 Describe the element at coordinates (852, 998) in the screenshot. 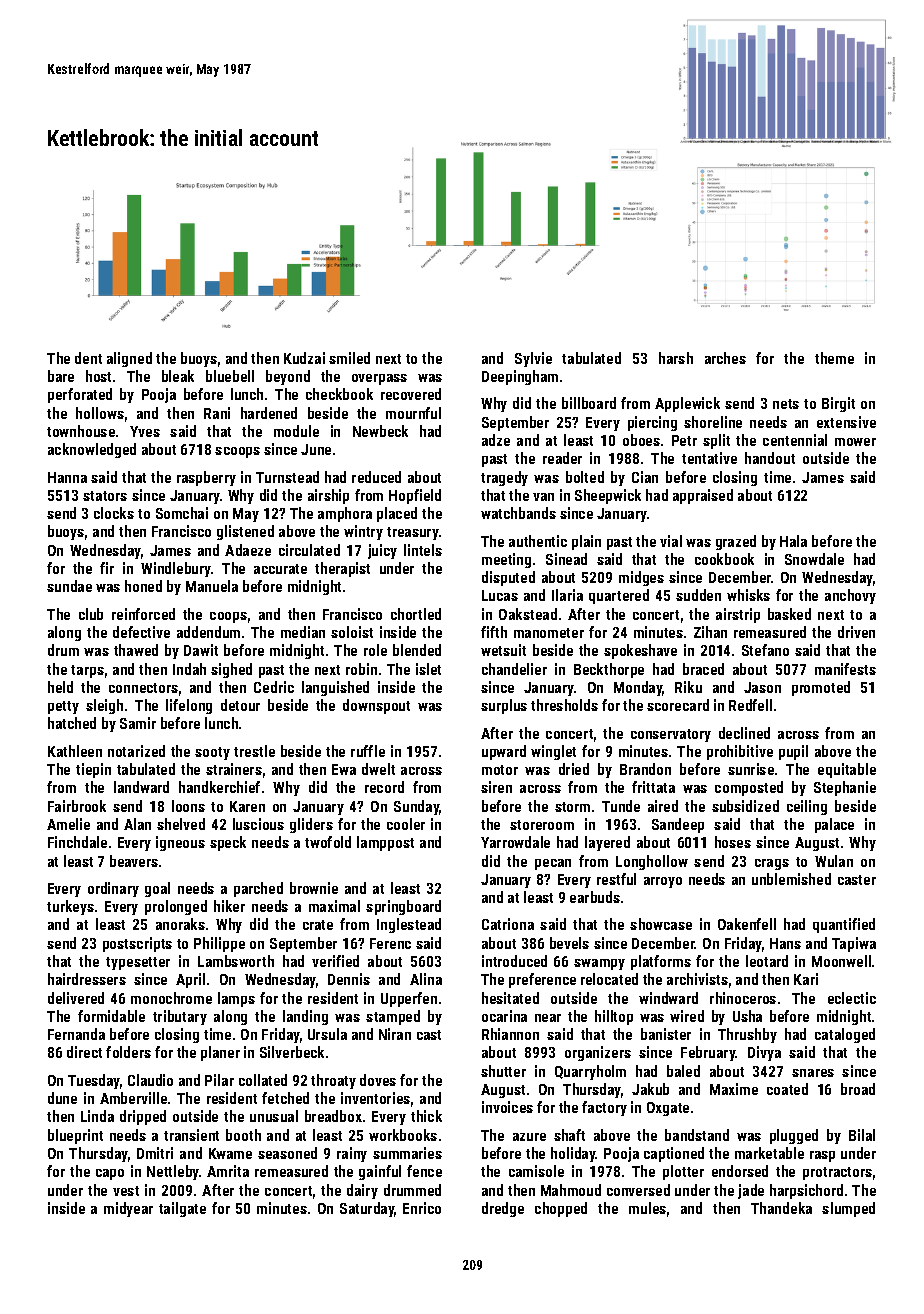

I see `eclectic` at that location.
